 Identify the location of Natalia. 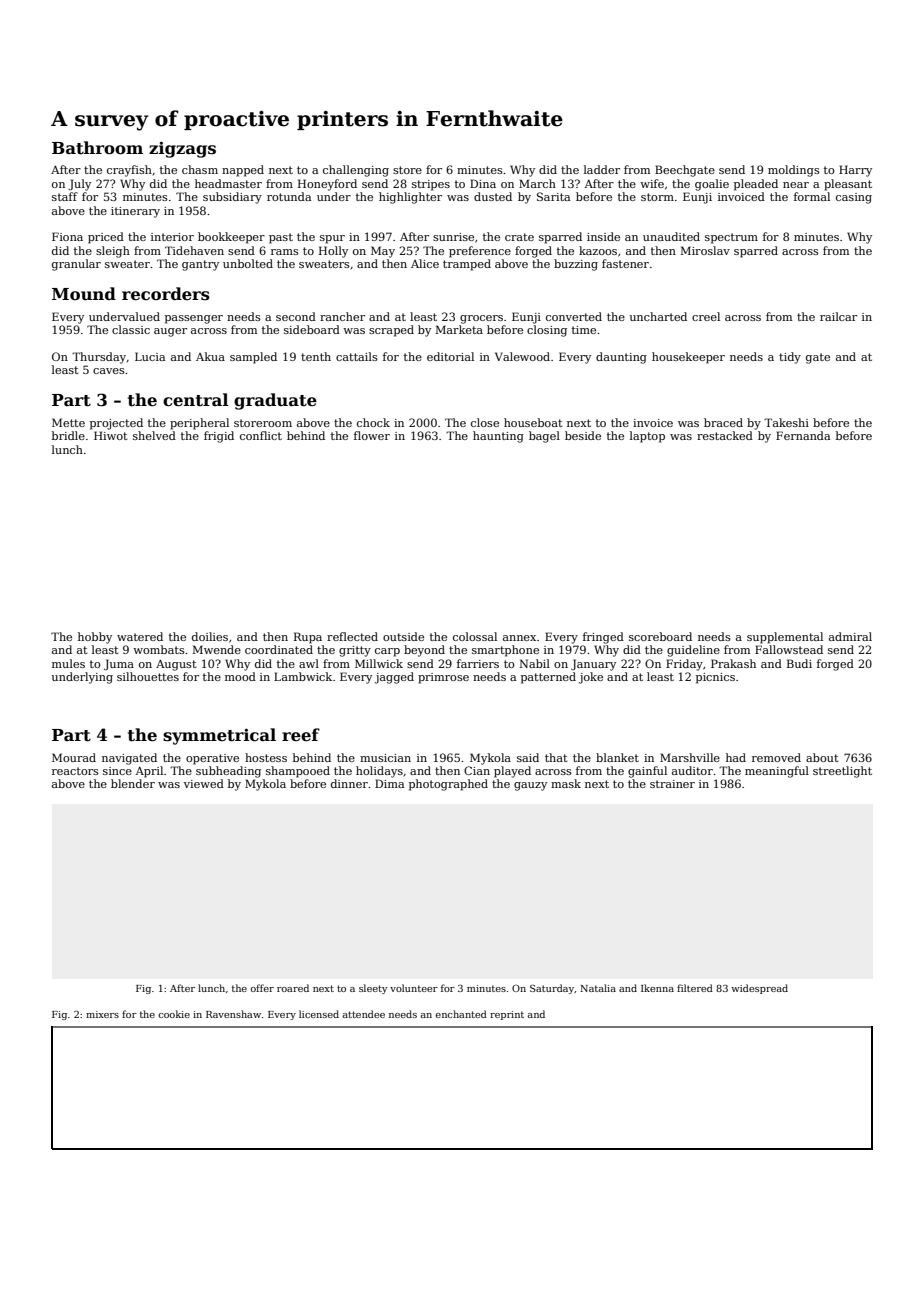
(598, 988).
